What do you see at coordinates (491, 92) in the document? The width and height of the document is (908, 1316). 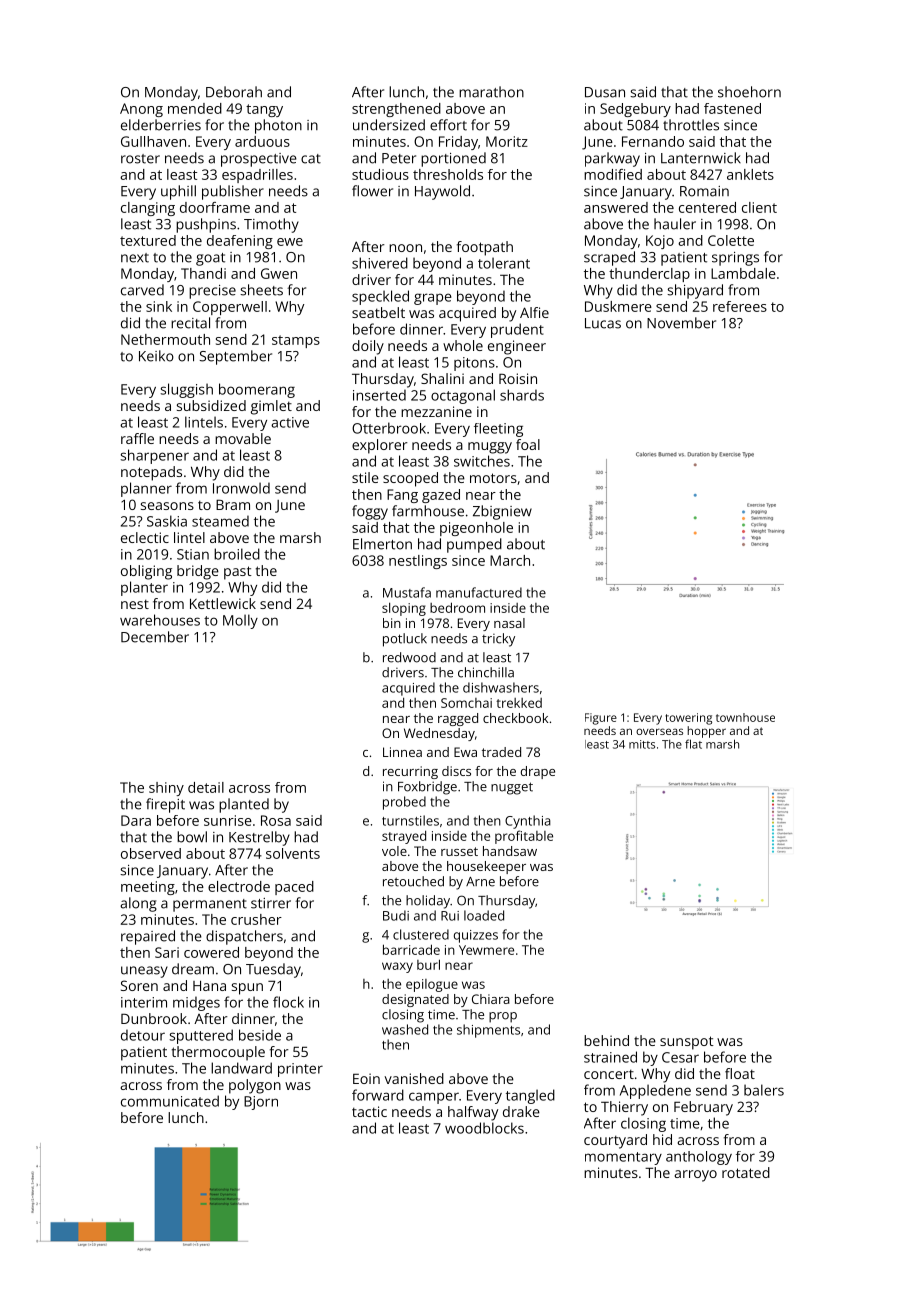 I see `marathon` at bounding box center [491, 92].
